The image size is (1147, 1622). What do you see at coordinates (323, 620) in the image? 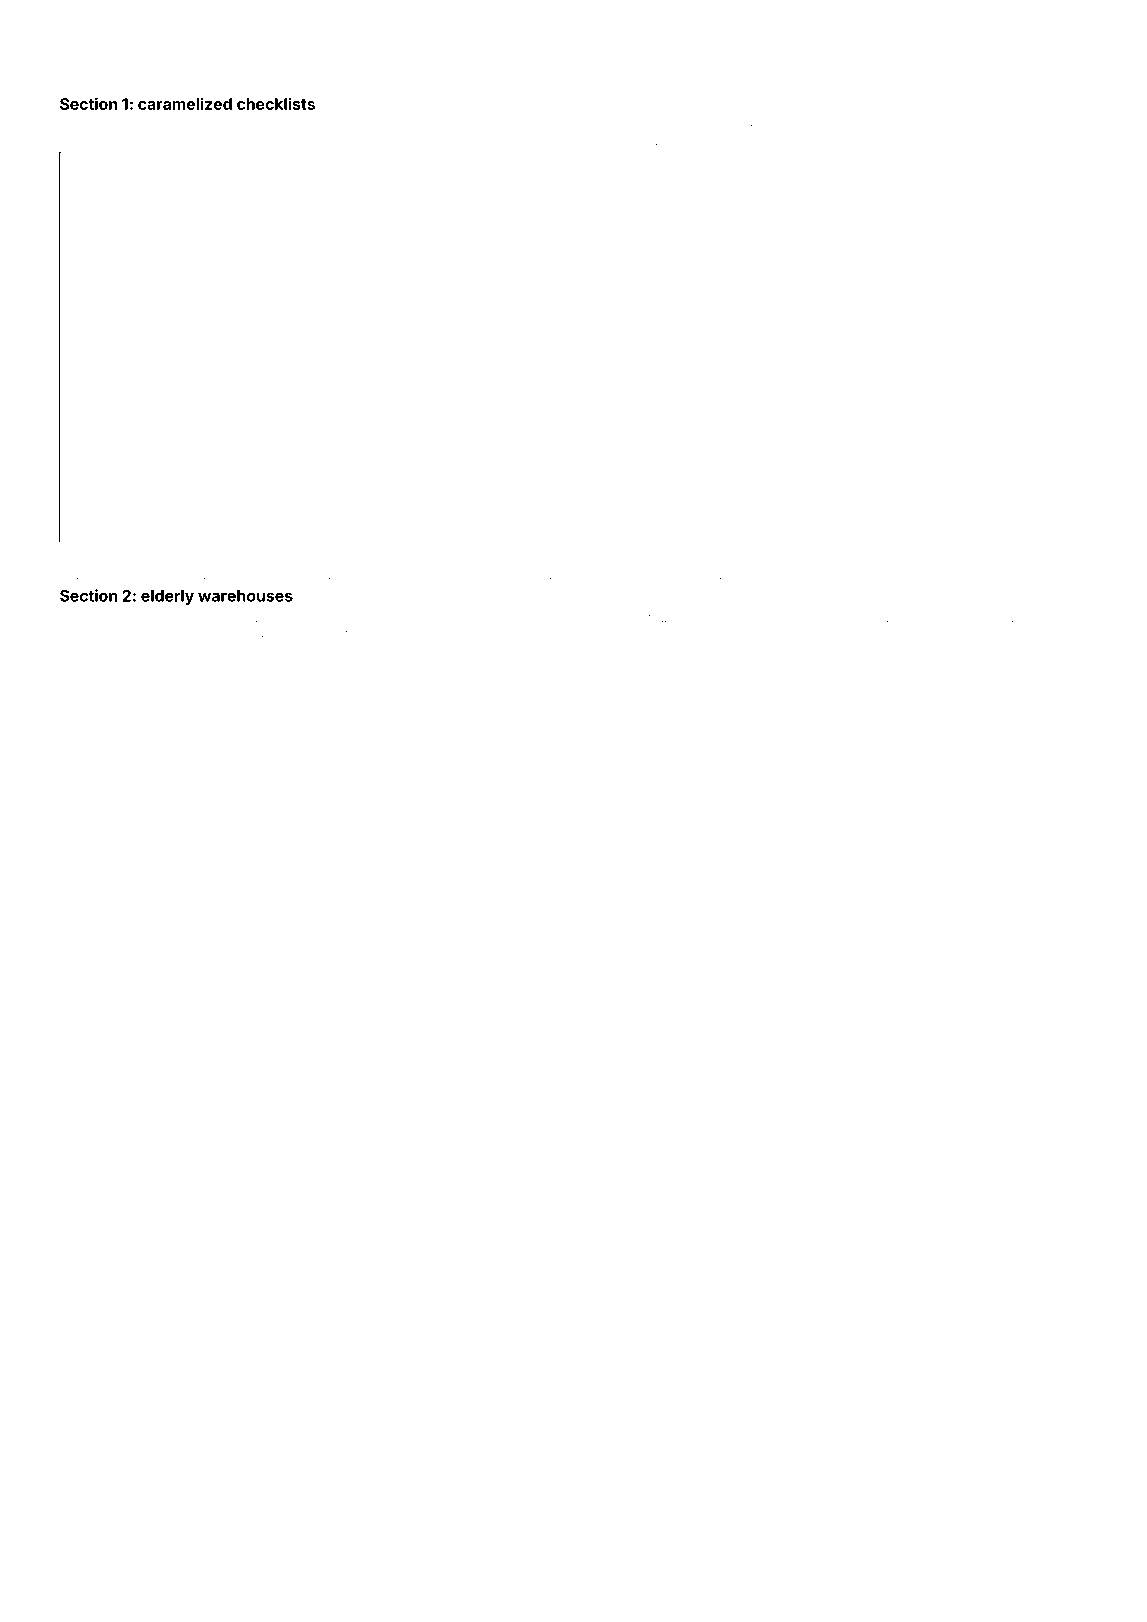
I see `grouted` at bounding box center [323, 620].
